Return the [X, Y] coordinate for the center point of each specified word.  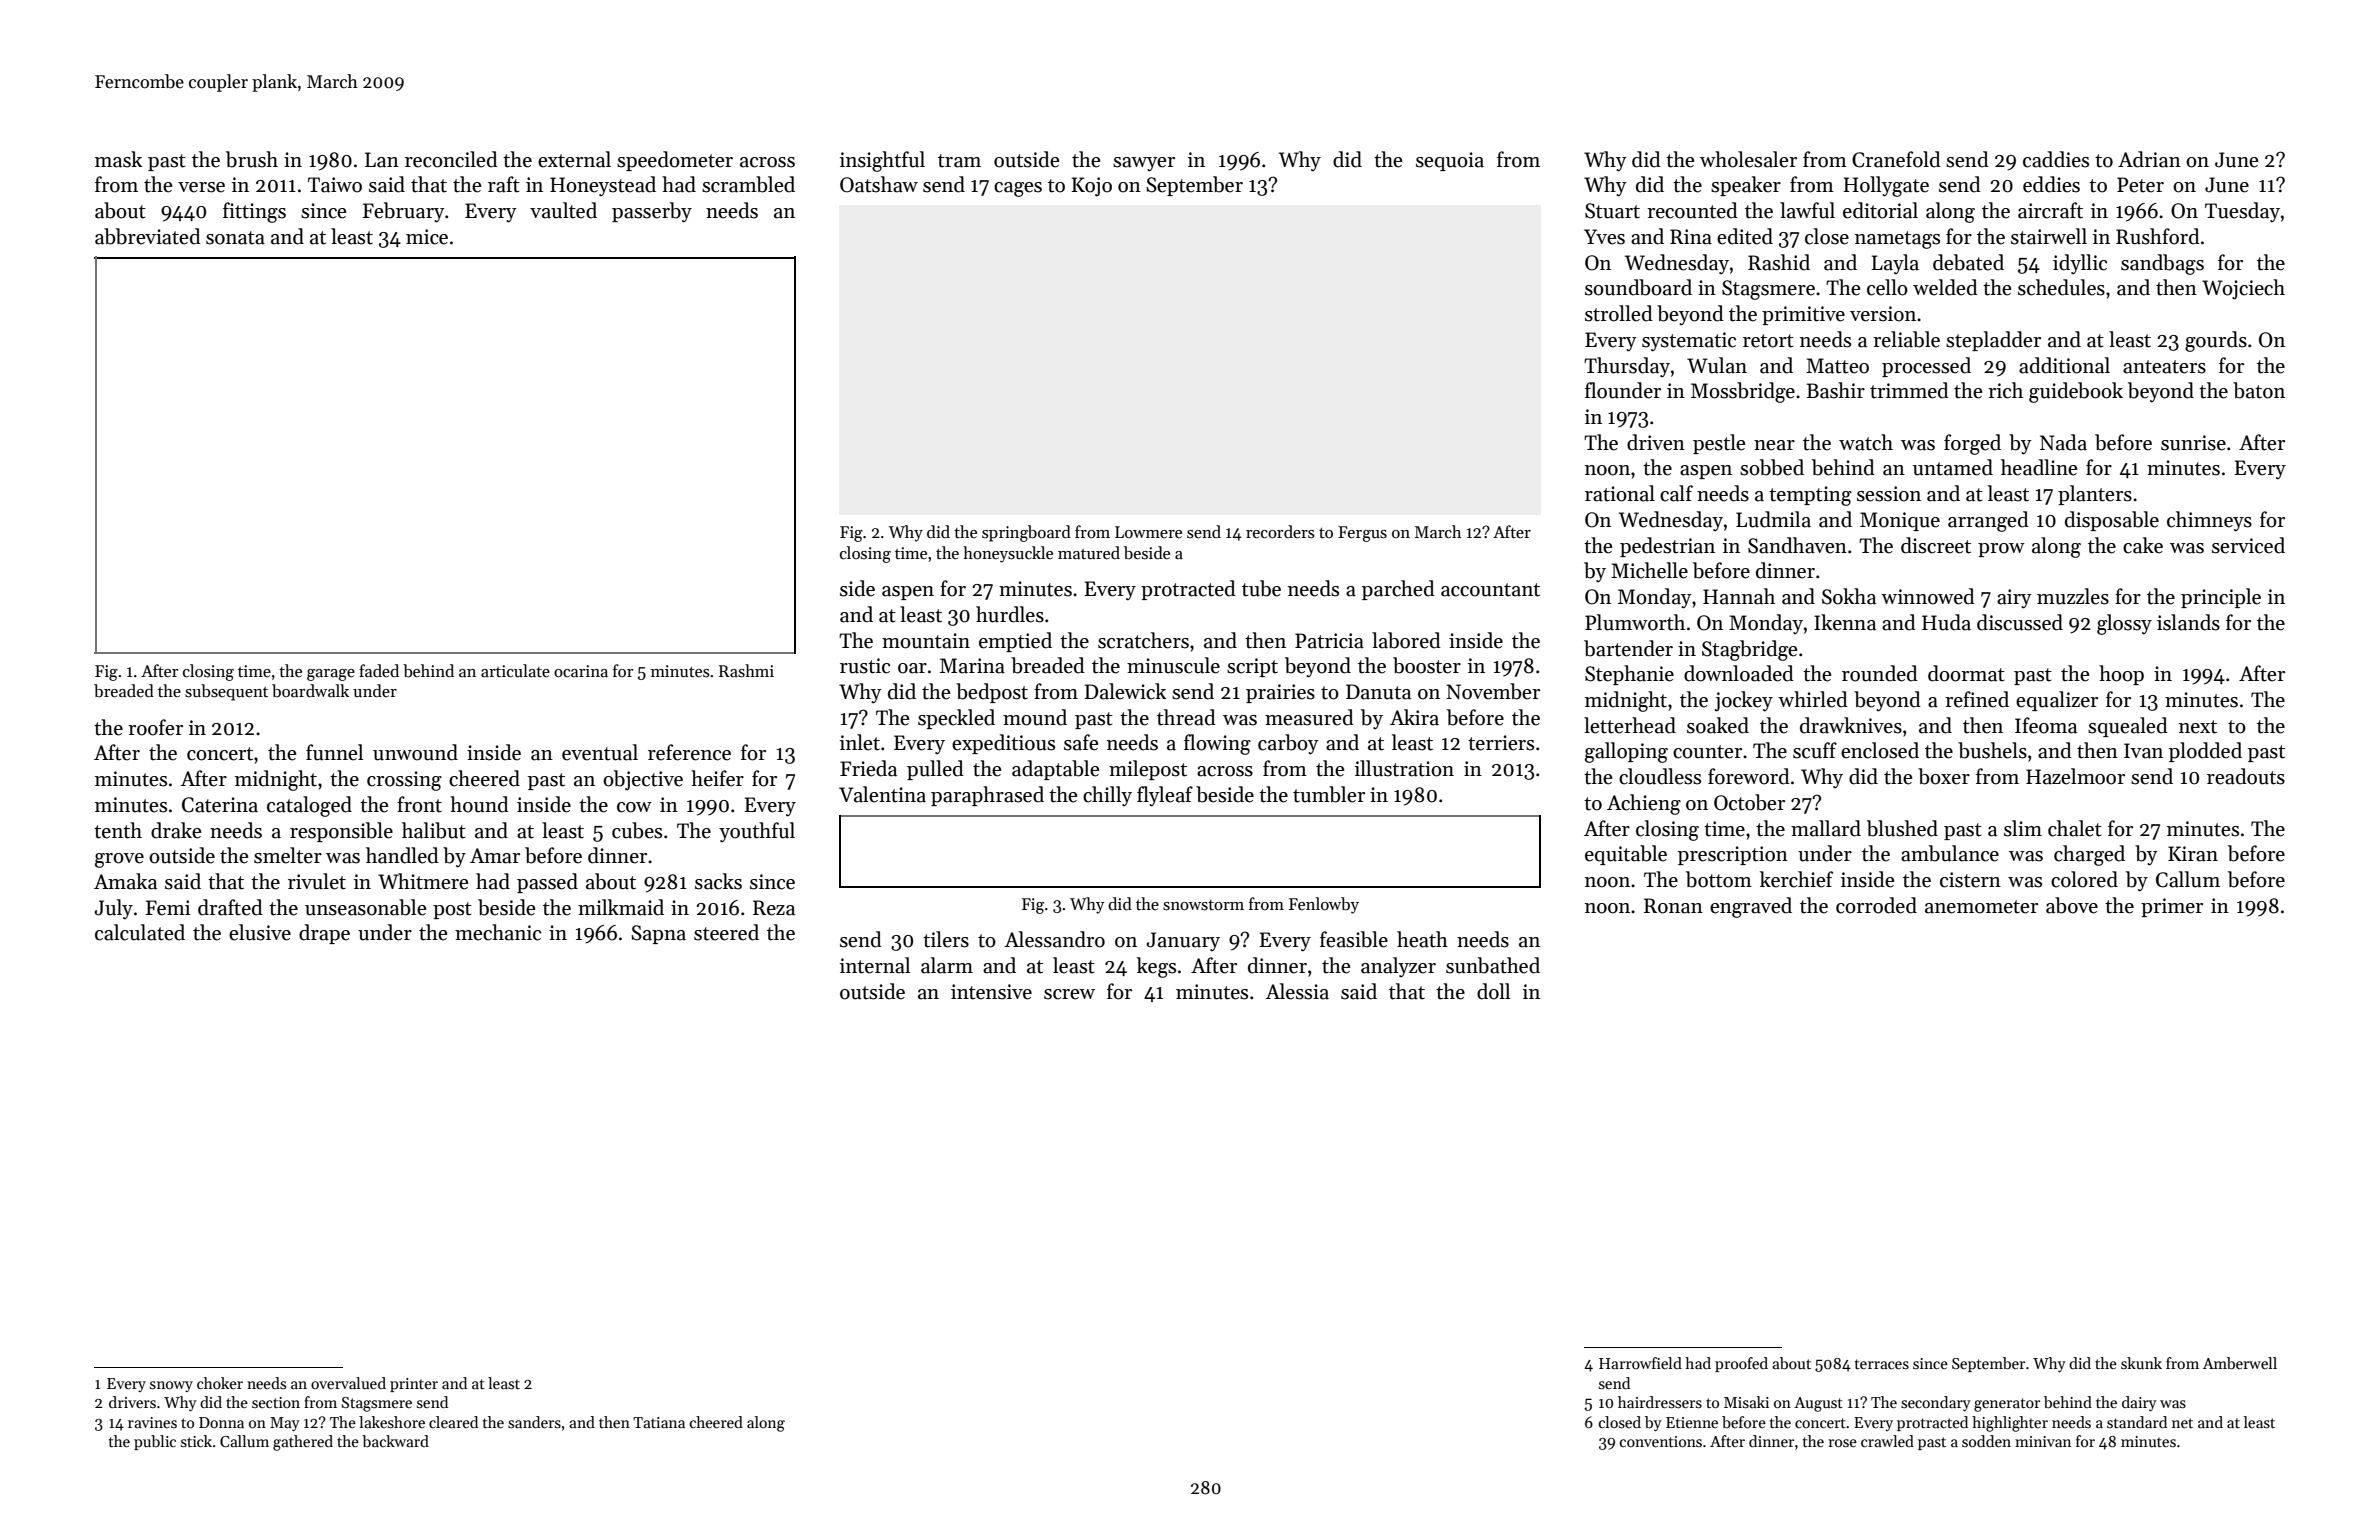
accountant [1490, 590]
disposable [2112, 521]
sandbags [2162, 264]
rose [1842, 1443]
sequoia [1450, 161]
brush [252, 159]
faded [379, 671]
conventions [1661, 1441]
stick [196, 1441]
